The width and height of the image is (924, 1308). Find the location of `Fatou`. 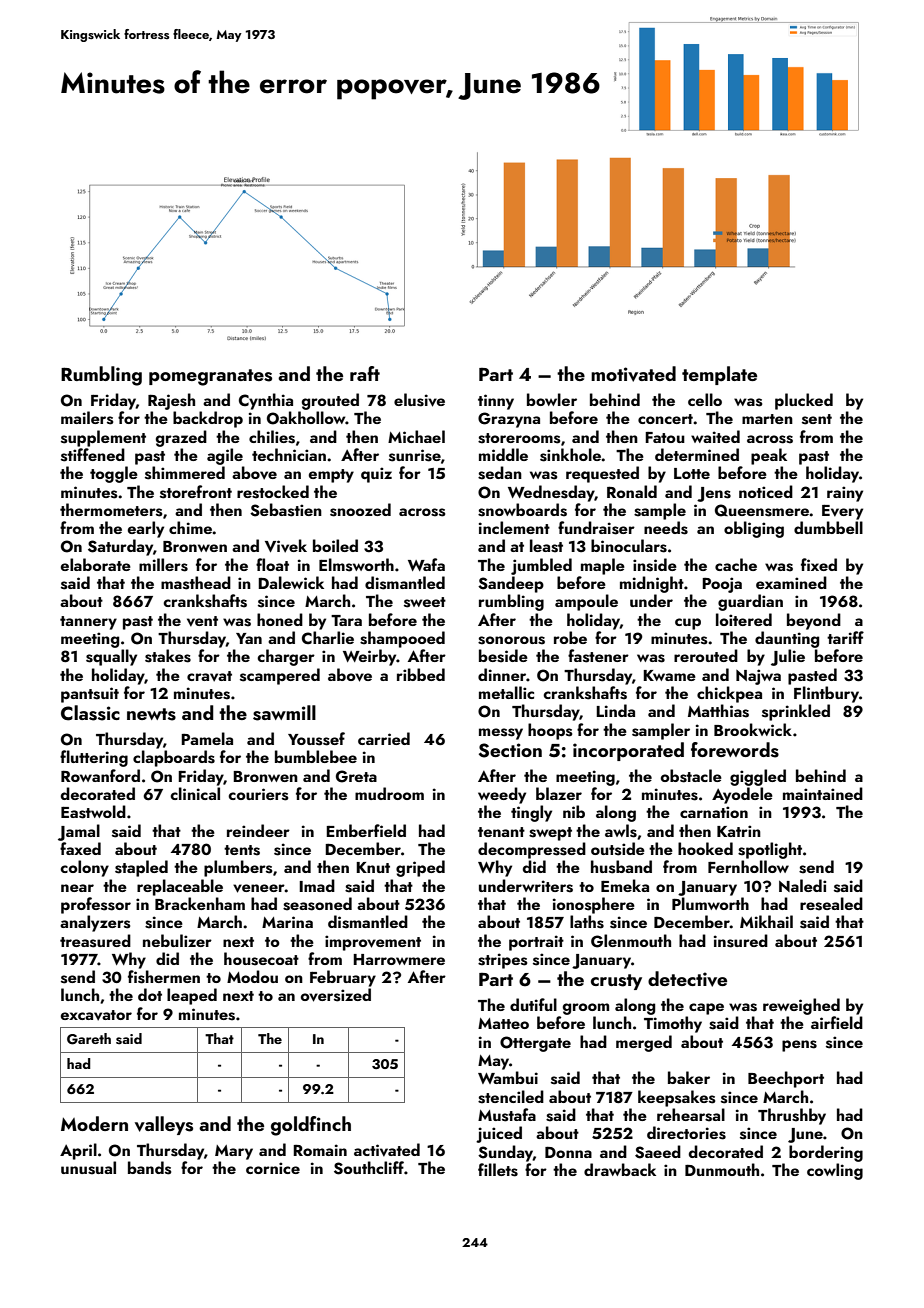

Fatou is located at coordinates (665, 437).
